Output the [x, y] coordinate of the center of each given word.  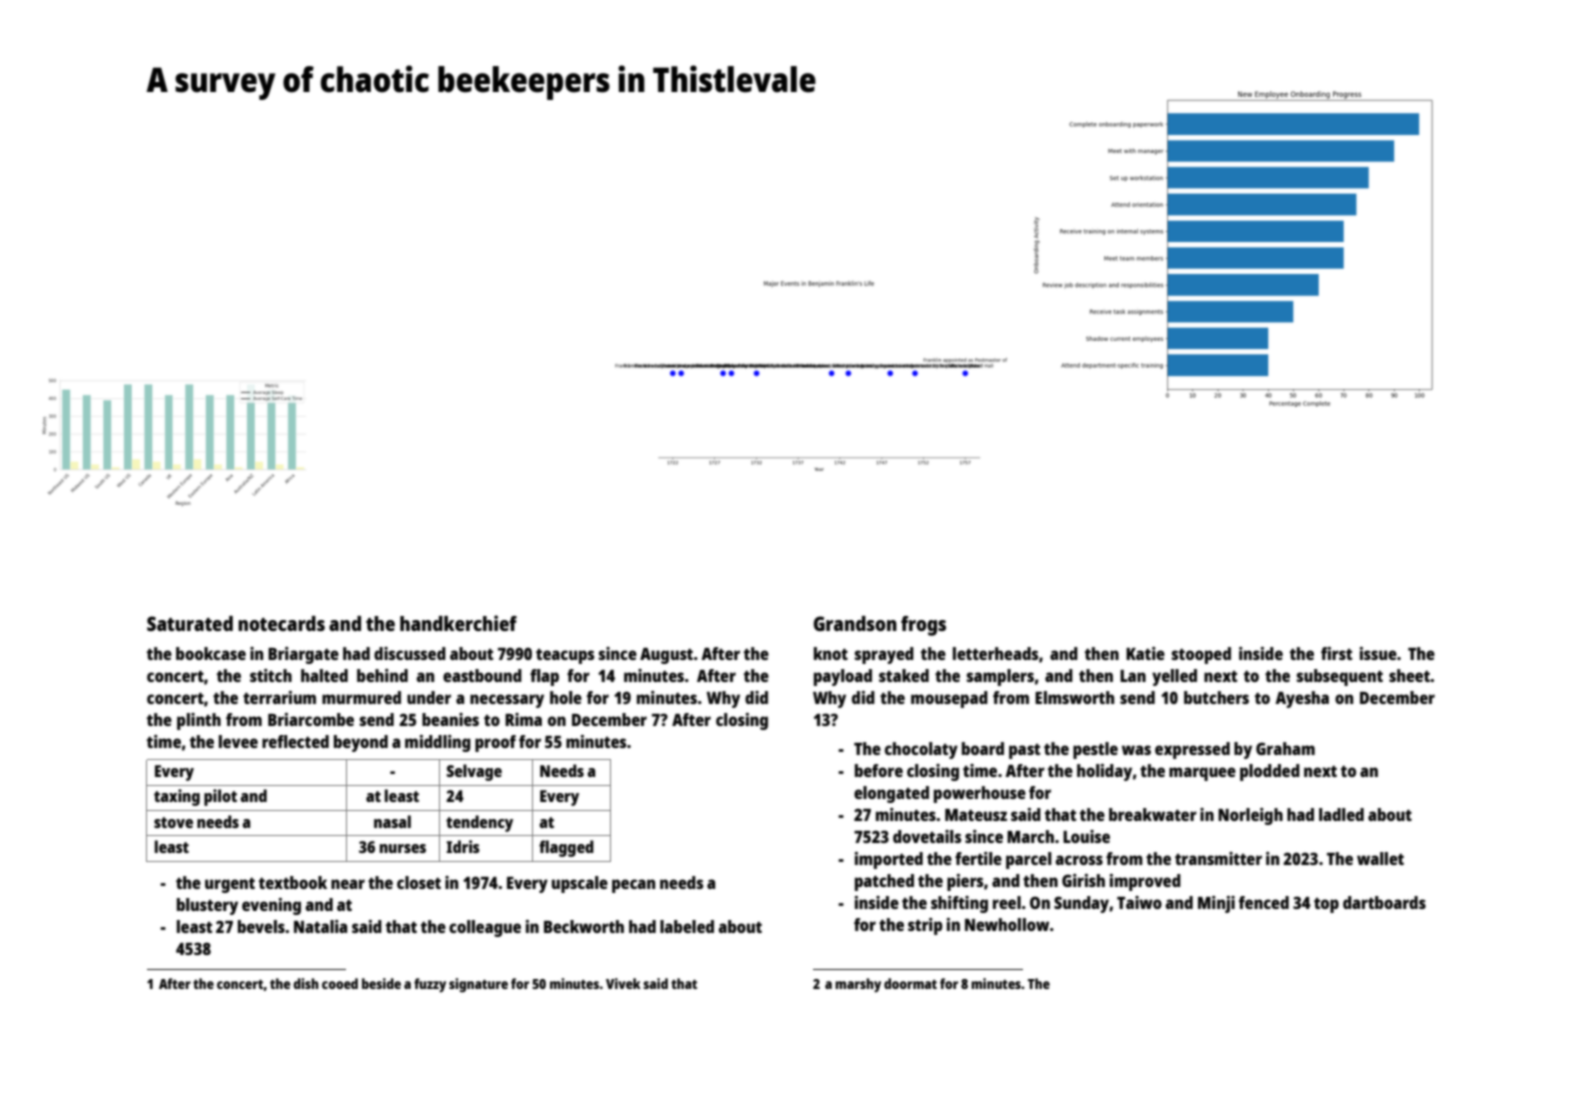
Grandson [855, 623]
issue [1378, 653]
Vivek [623, 983]
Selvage [474, 772]
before [879, 770]
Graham [1285, 748]
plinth [199, 721]
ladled [1341, 814]
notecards [281, 623]
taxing [177, 797]
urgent [230, 885]
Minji [1216, 904]
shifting [959, 904]
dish [306, 983]
